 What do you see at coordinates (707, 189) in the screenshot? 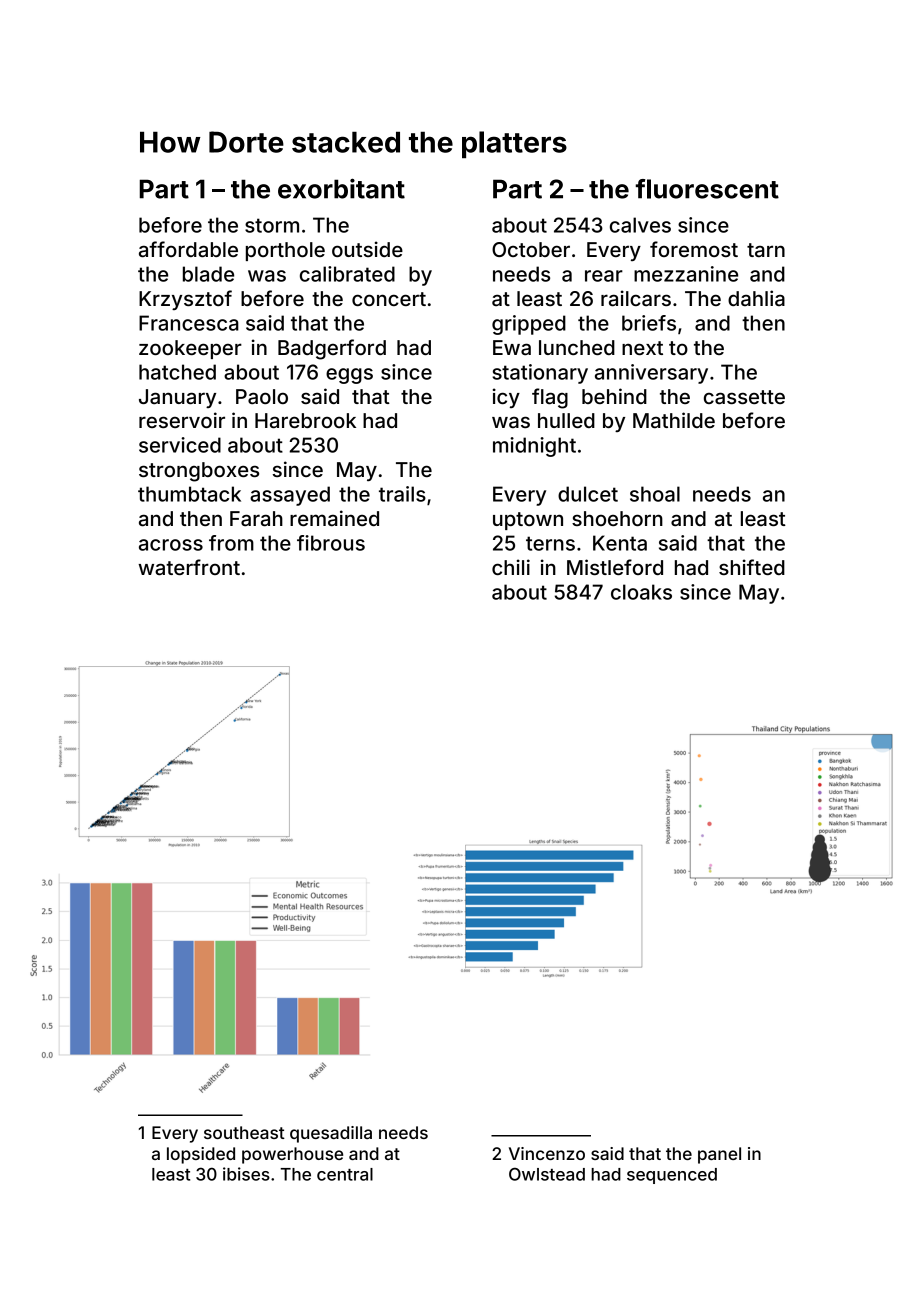
I see `fluorescent` at bounding box center [707, 189].
